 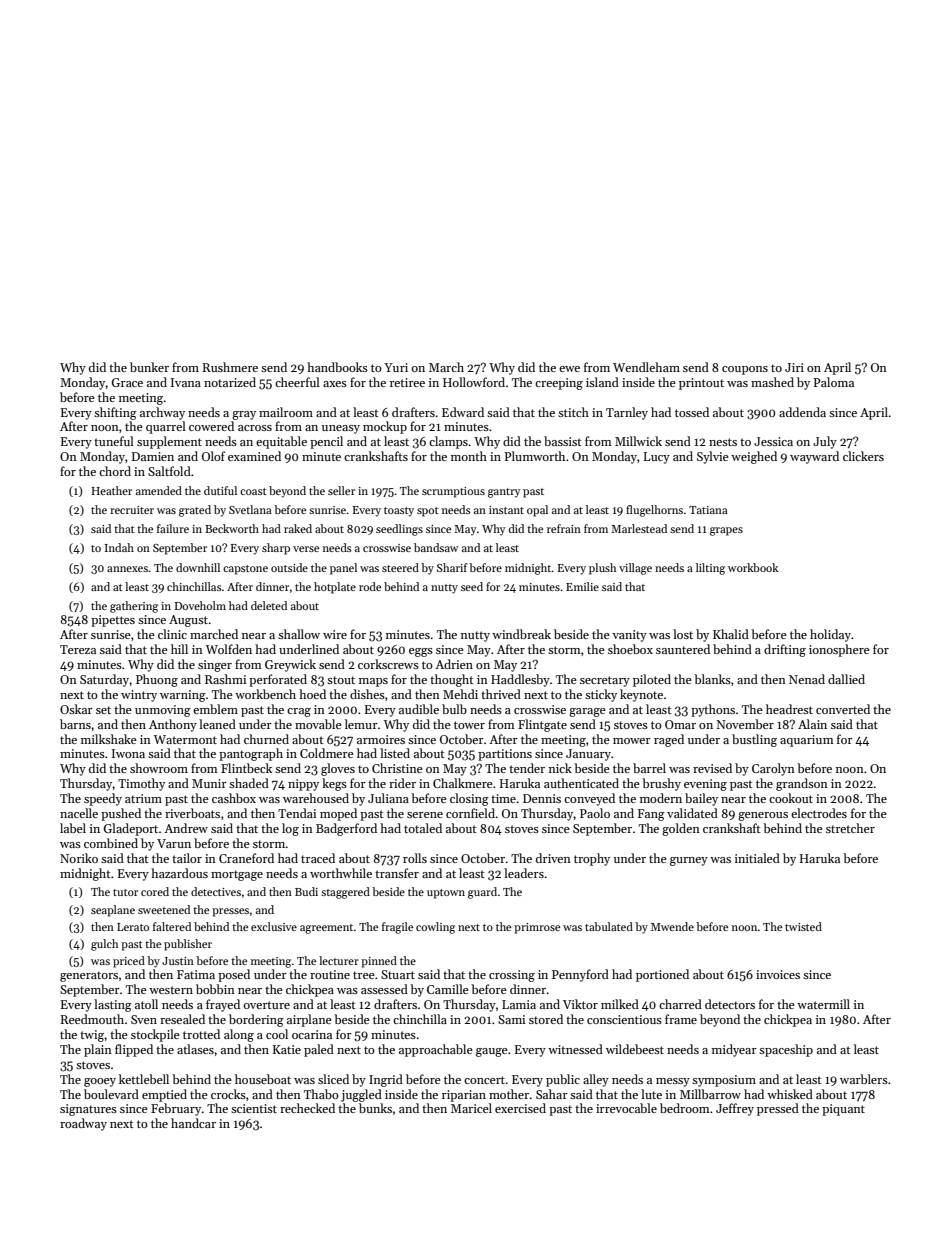 What do you see at coordinates (833, 382) in the screenshot?
I see `Paloma` at bounding box center [833, 382].
